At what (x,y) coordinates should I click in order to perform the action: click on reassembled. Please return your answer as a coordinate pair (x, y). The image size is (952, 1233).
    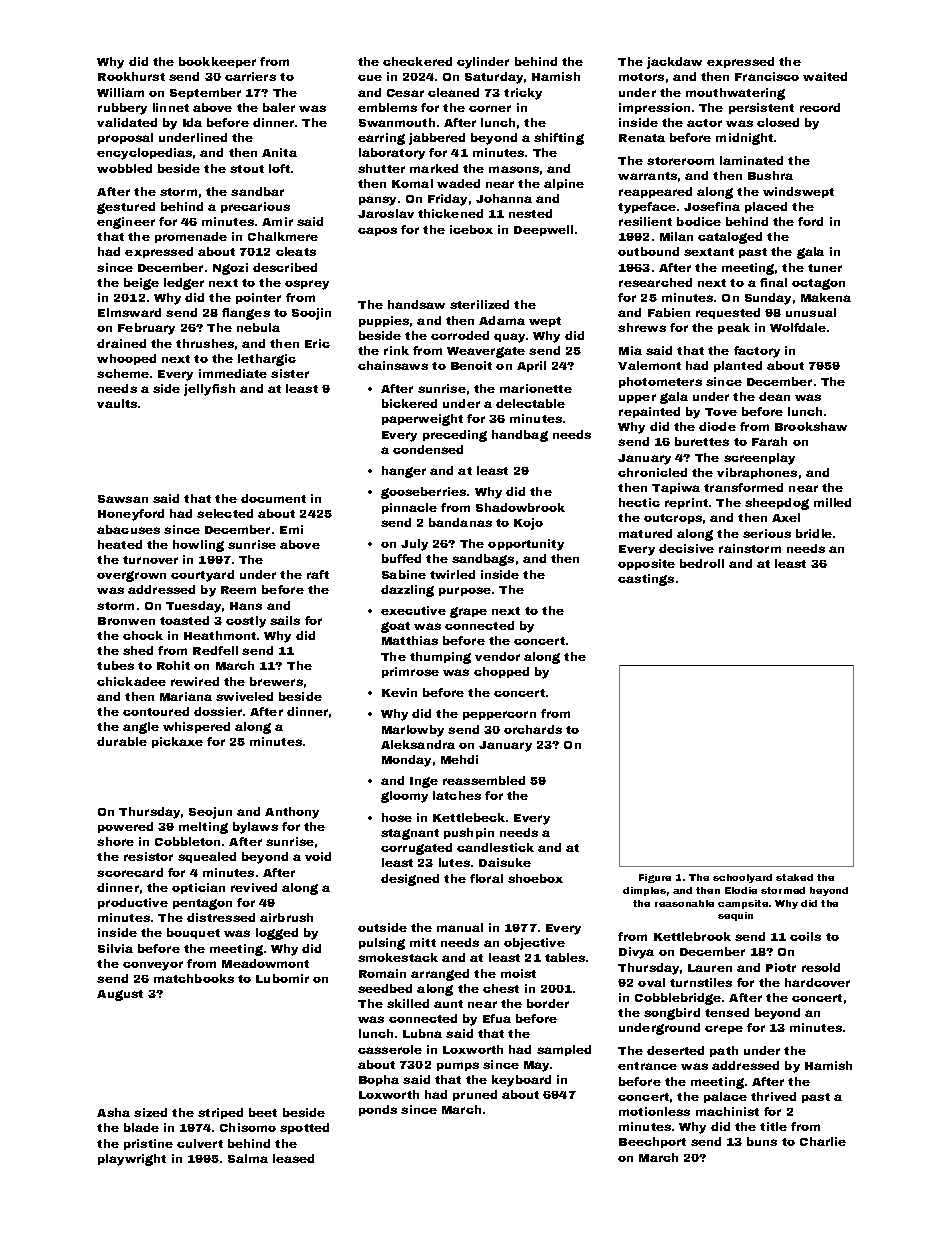
    Looking at the image, I should click on (484, 780).
